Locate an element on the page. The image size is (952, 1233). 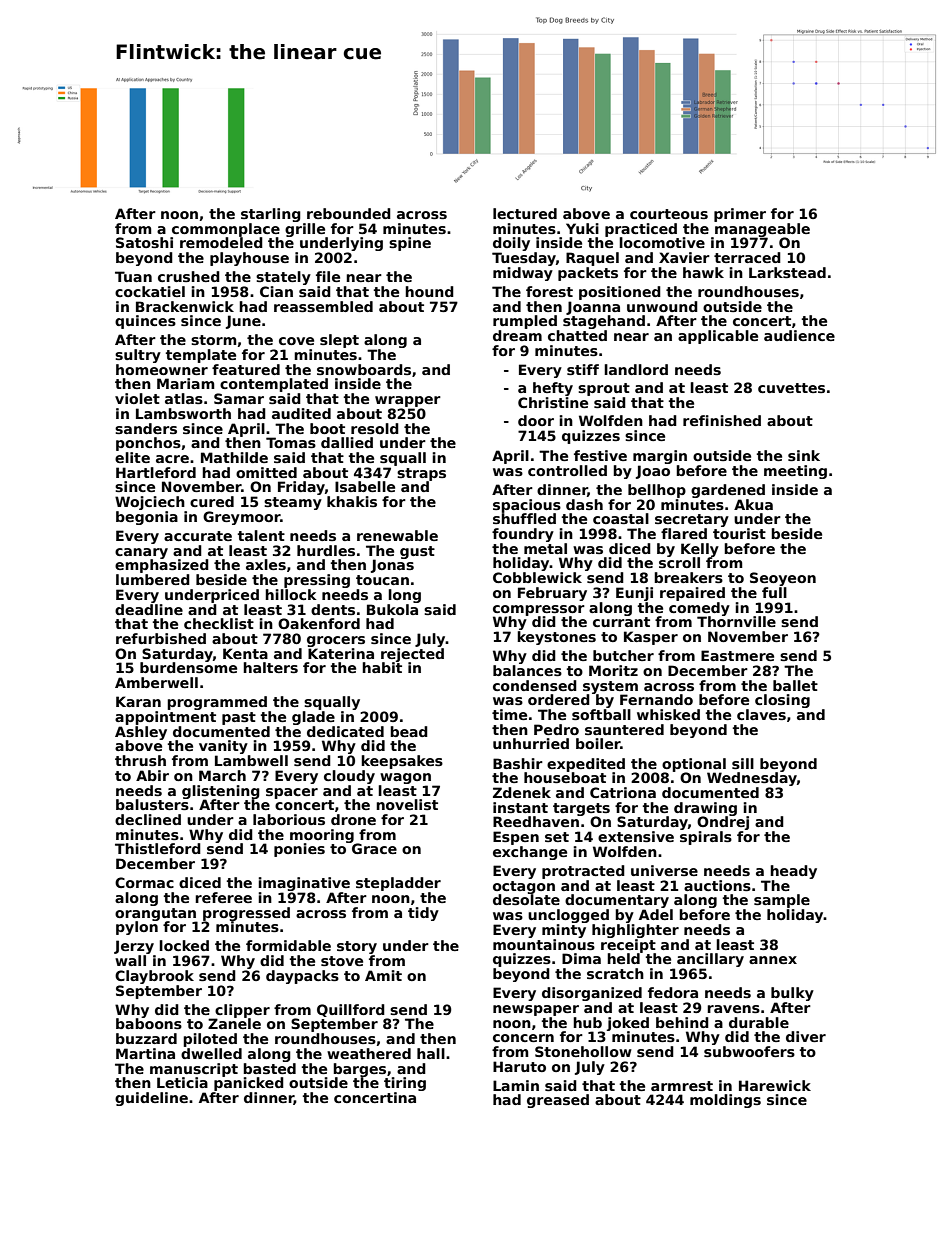
cuvettes is located at coordinates (791, 388).
